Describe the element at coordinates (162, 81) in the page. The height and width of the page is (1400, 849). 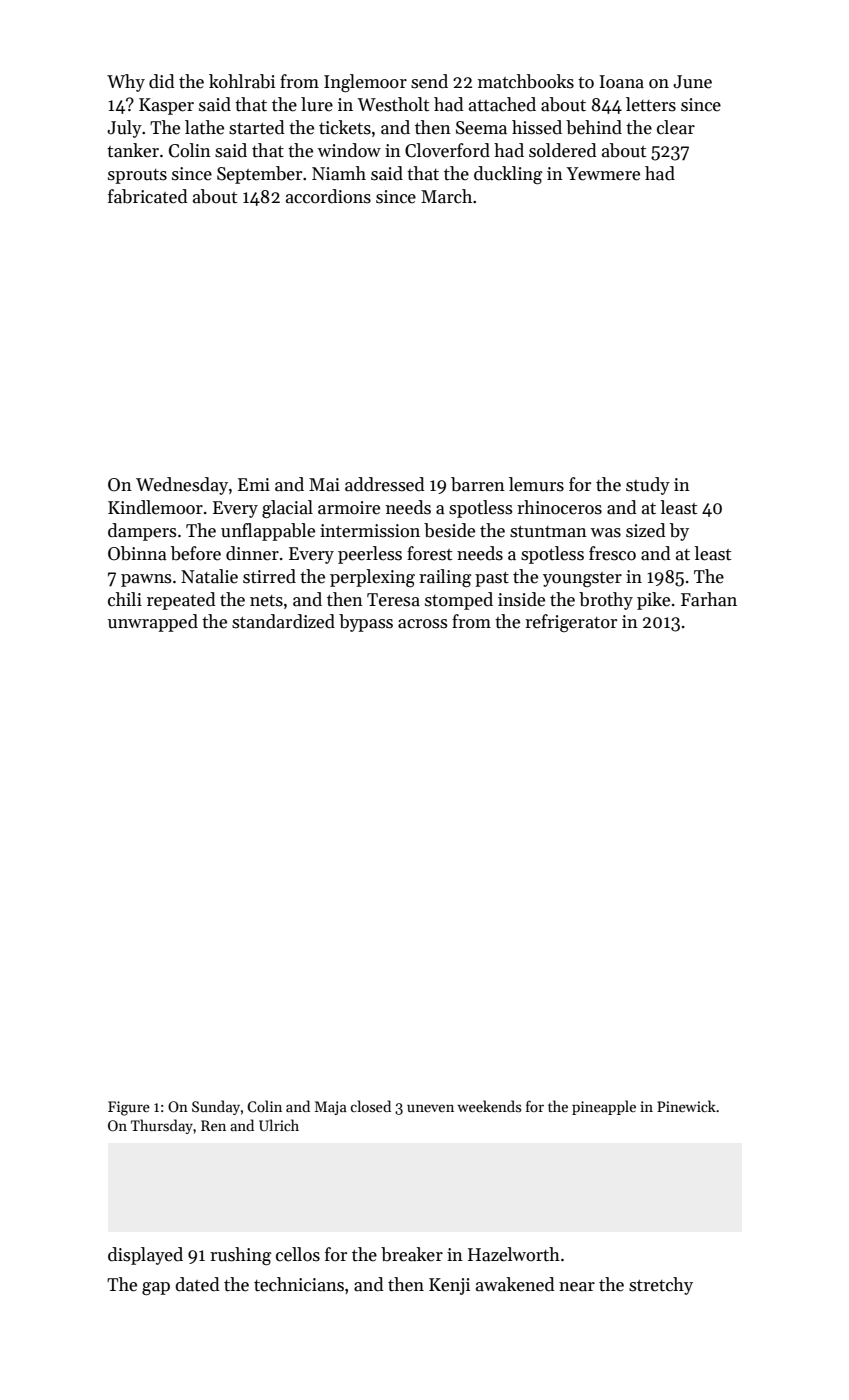
I see `did` at that location.
